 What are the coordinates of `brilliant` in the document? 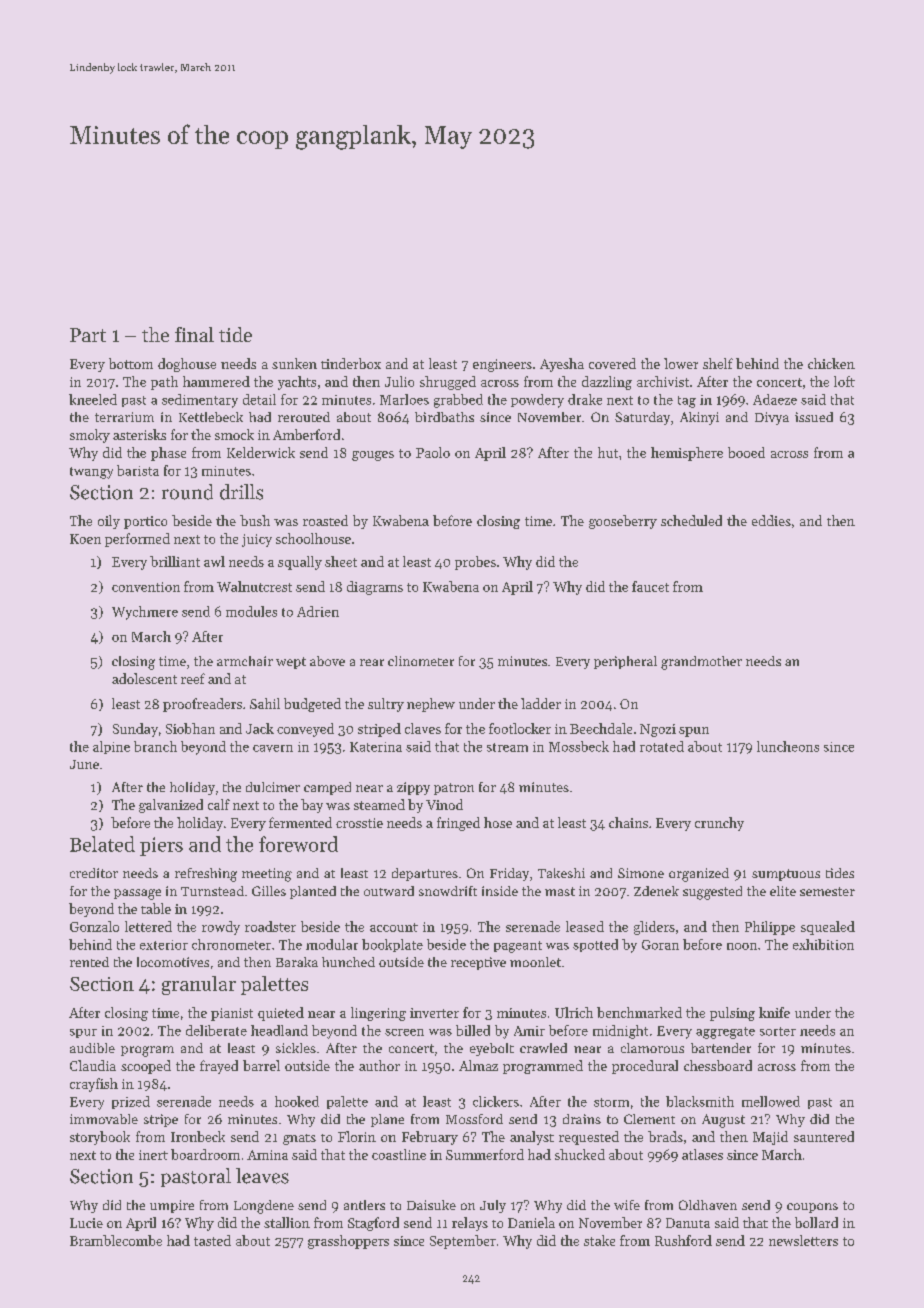 It's located at (175, 561).
